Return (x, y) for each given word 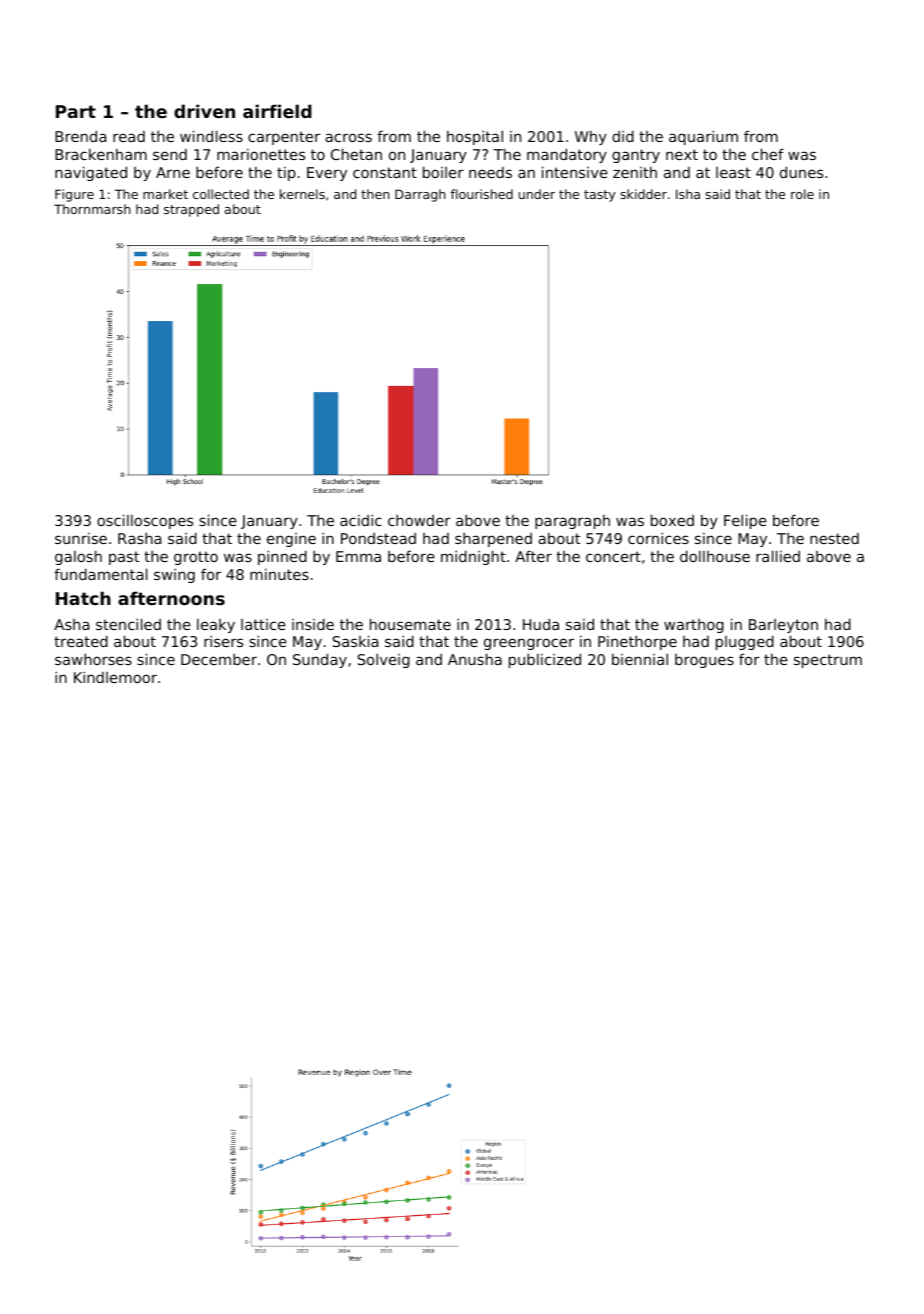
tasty (599, 196)
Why (591, 138)
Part (76, 111)
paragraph (572, 522)
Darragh (420, 195)
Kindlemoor (115, 677)
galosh (78, 557)
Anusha (475, 659)
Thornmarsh (92, 209)
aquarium (703, 137)
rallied (778, 556)
